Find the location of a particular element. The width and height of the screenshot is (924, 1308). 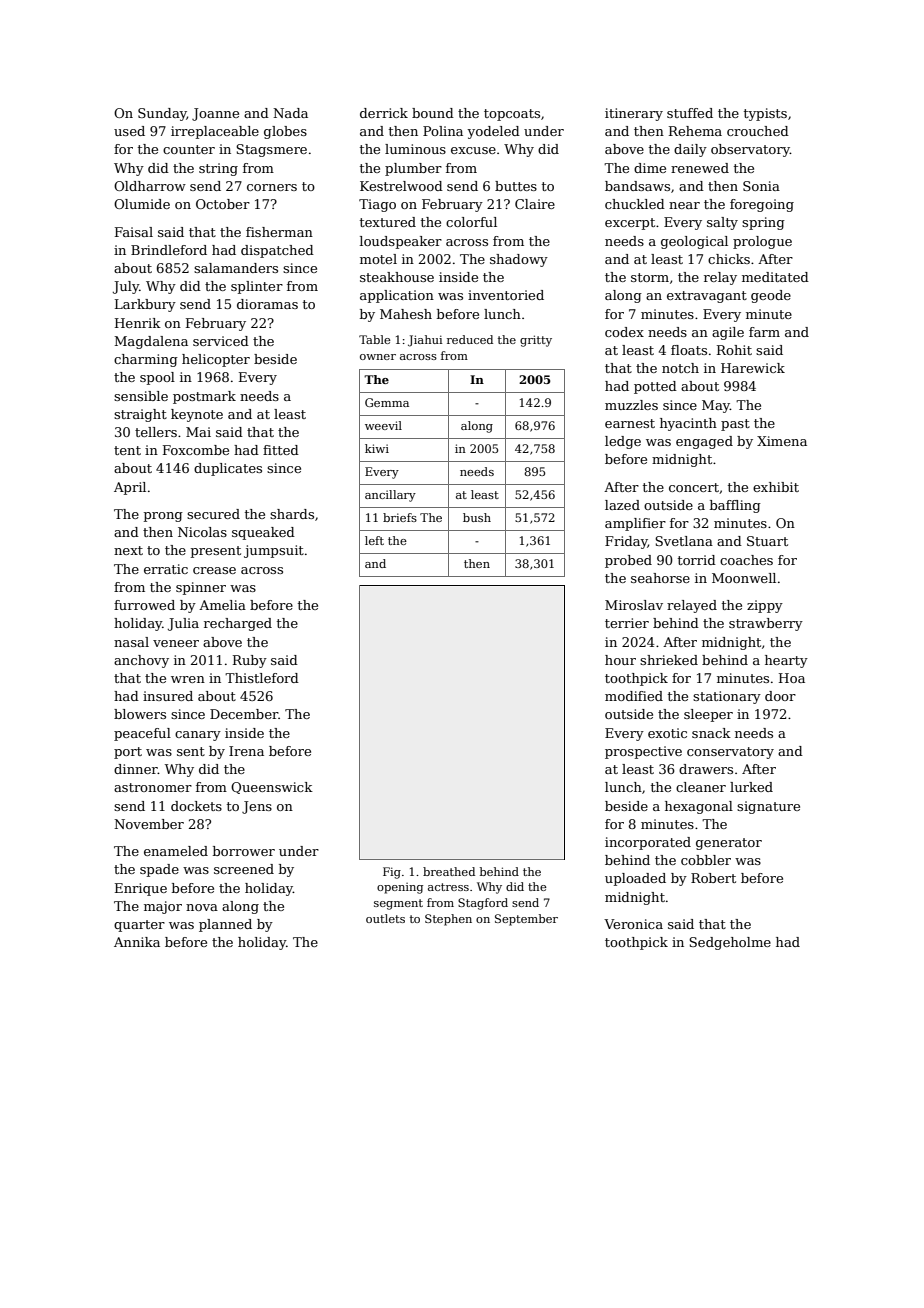

Sedgeholme is located at coordinates (730, 943).
